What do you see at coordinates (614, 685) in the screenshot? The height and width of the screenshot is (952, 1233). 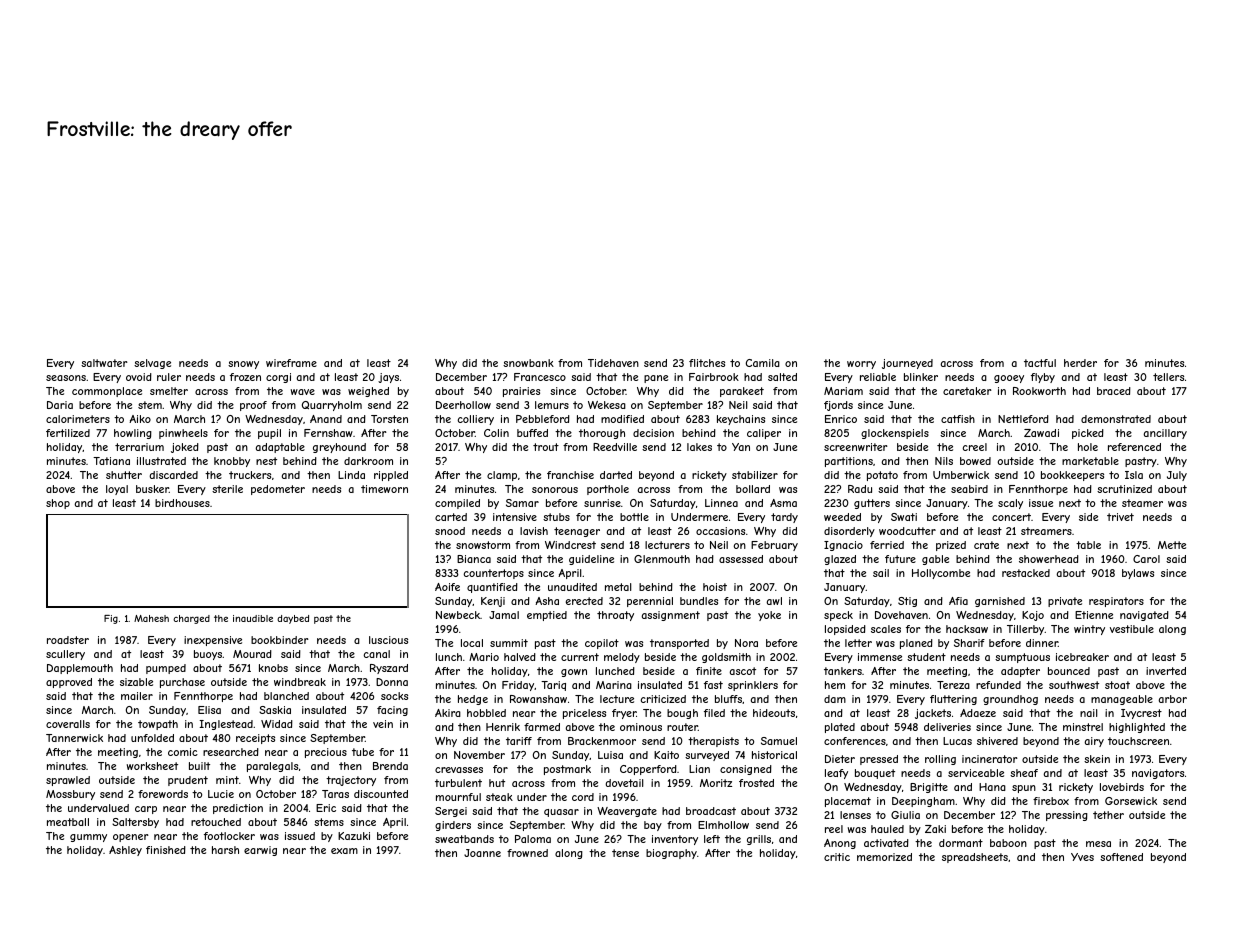 I see `Marina` at bounding box center [614, 685].
